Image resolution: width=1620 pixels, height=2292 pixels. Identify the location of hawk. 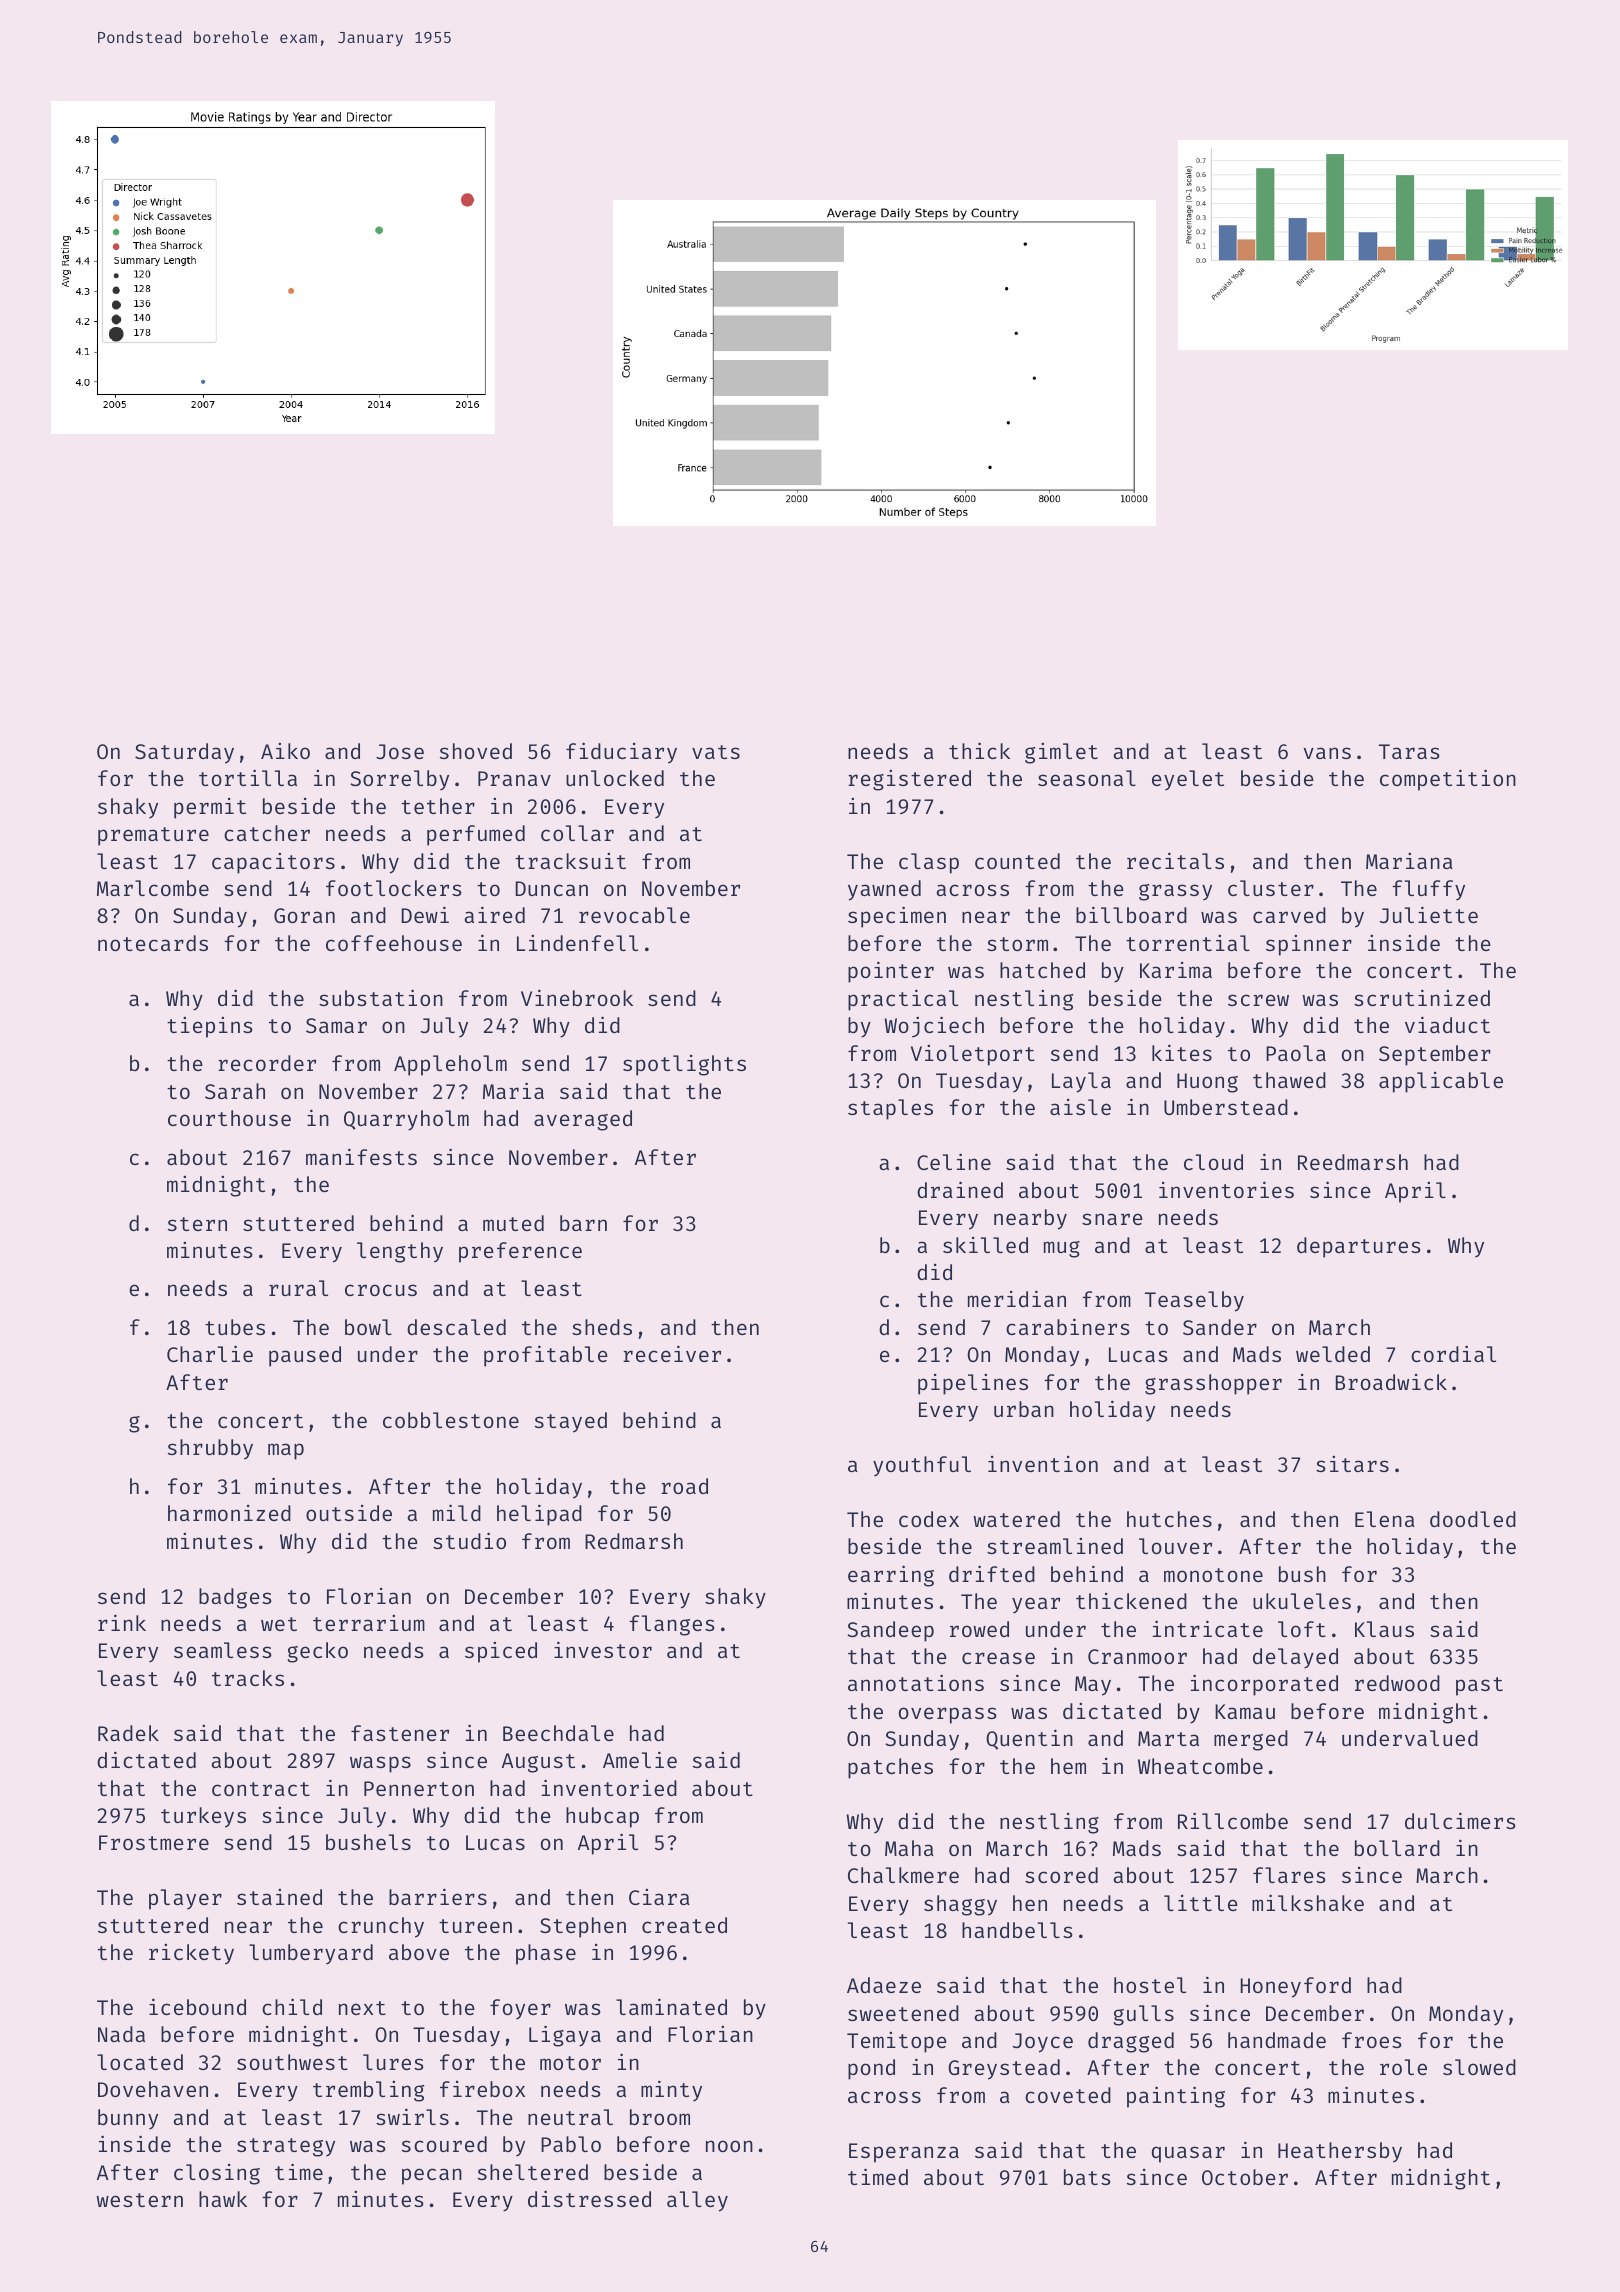
(223, 2199).
